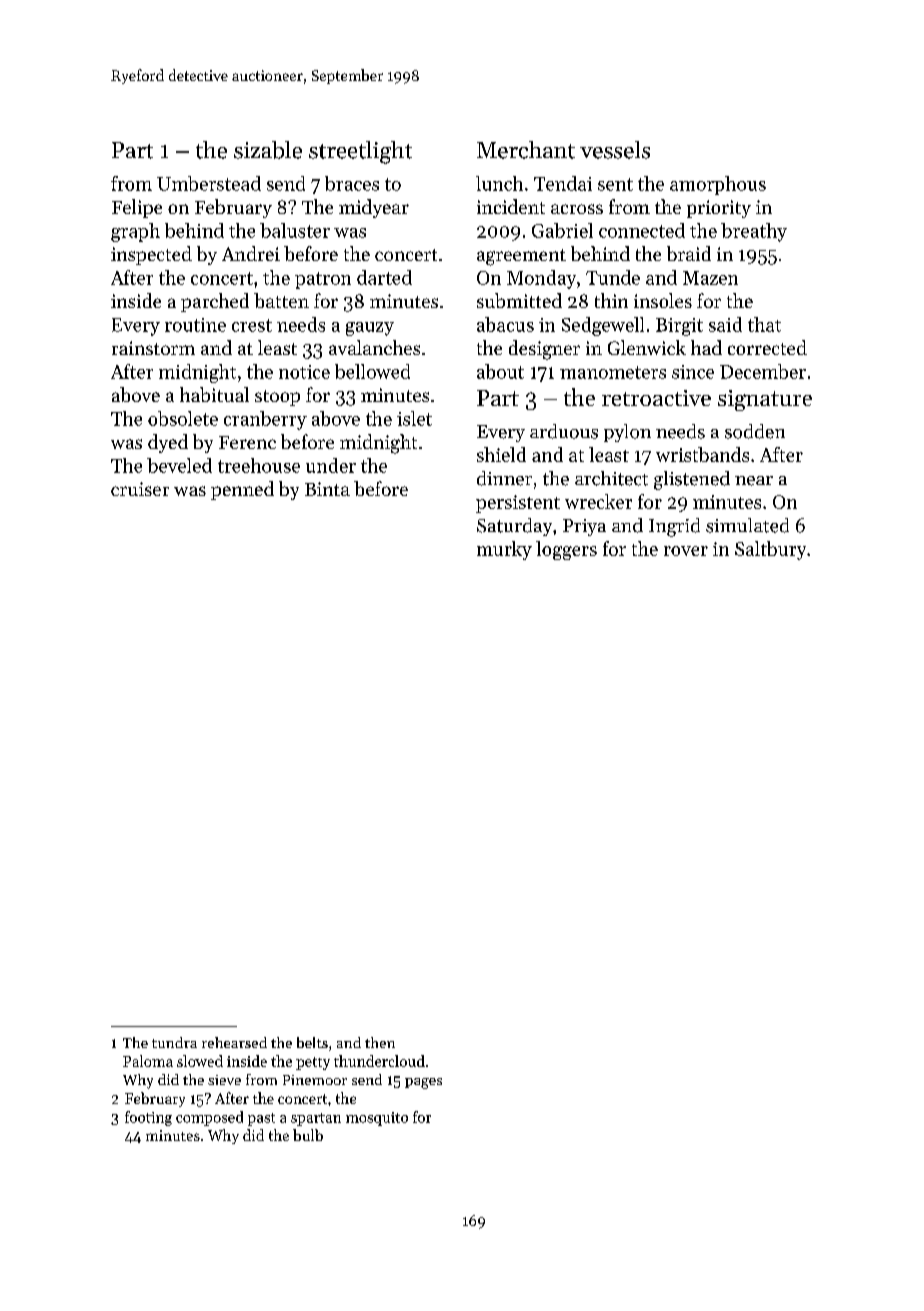  I want to click on amorphous, so click(718, 185).
